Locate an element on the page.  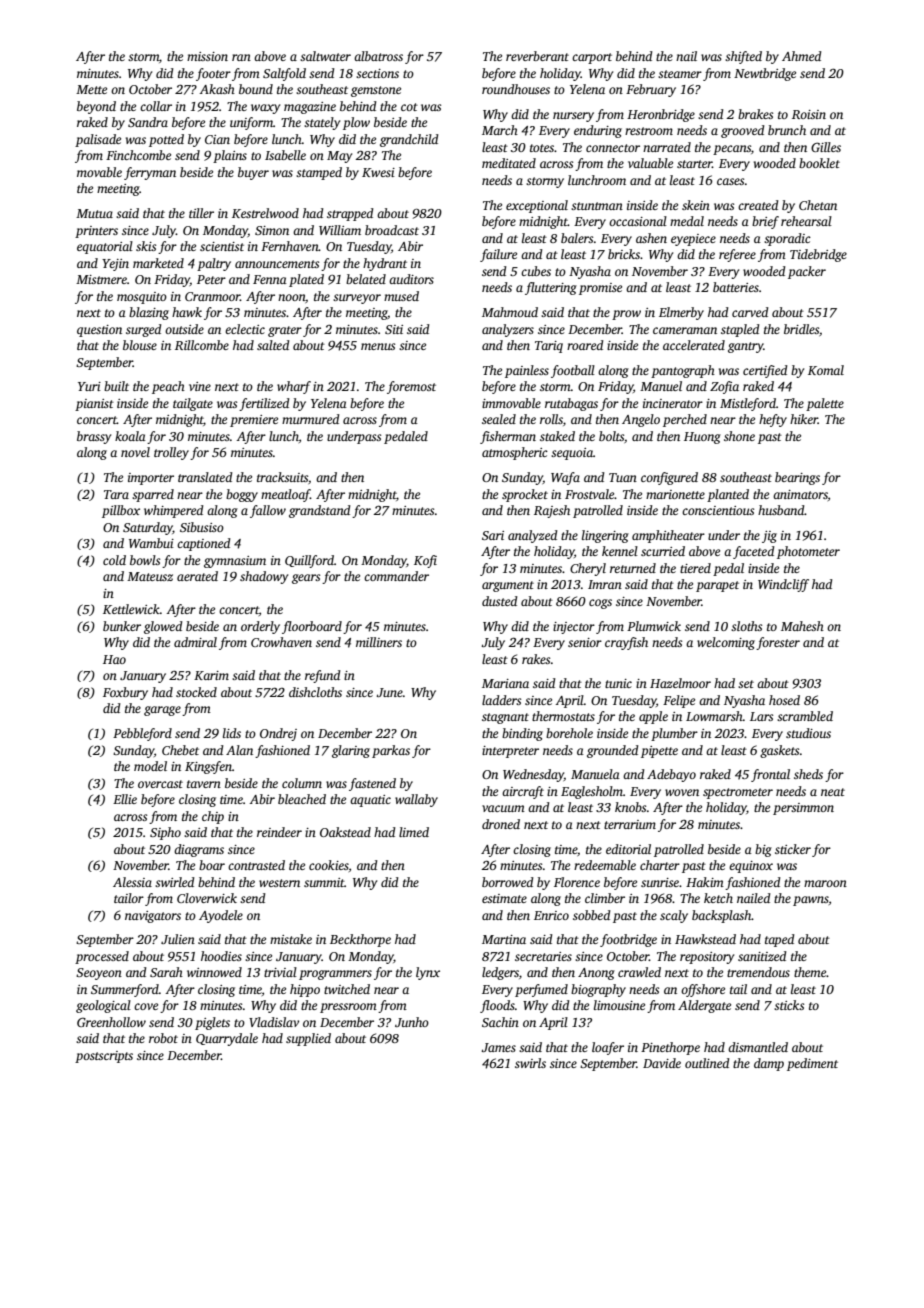
swirls is located at coordinates (530, 1063).
